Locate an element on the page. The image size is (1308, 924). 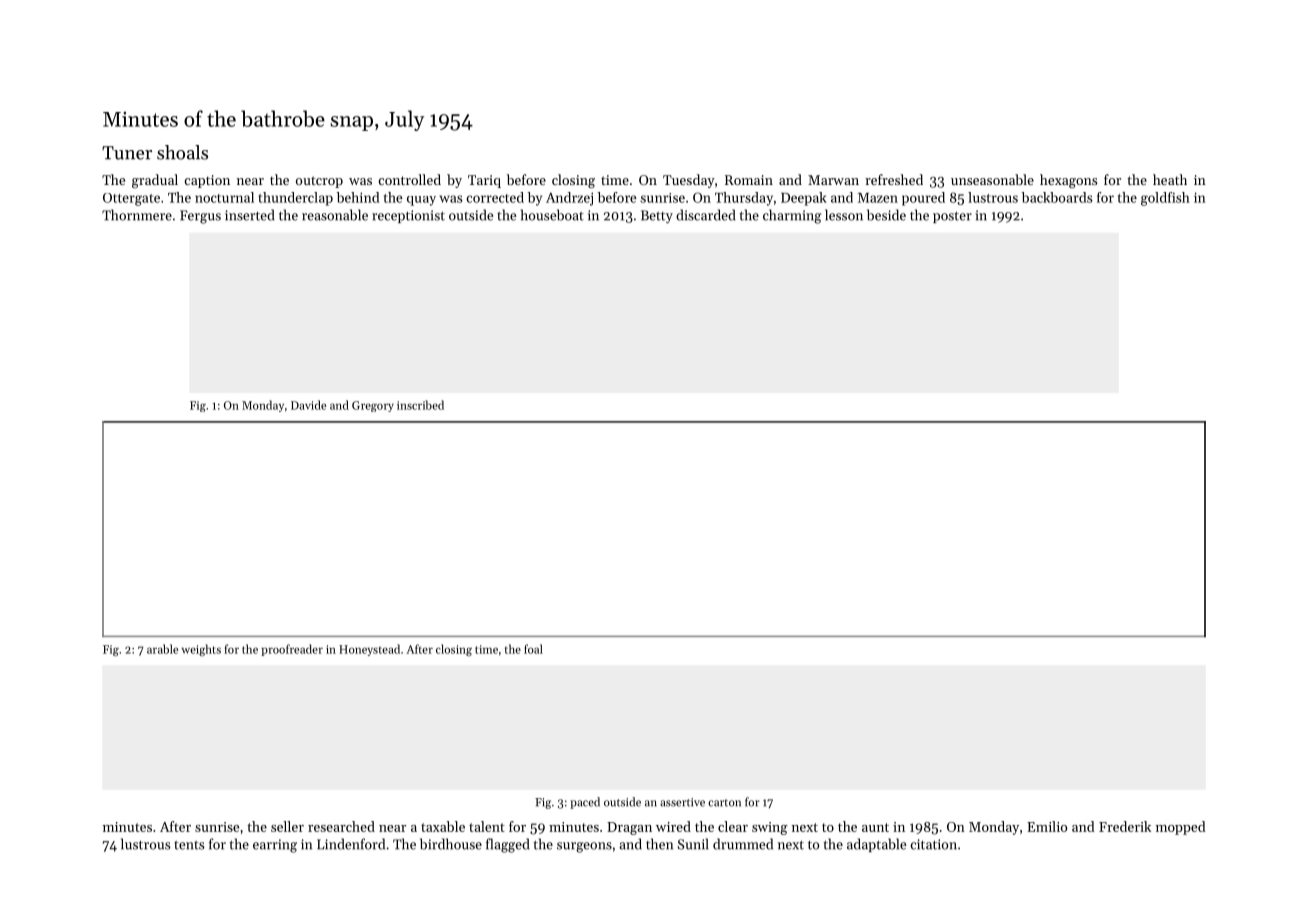
shoals is located at coordinates (182, 152).
